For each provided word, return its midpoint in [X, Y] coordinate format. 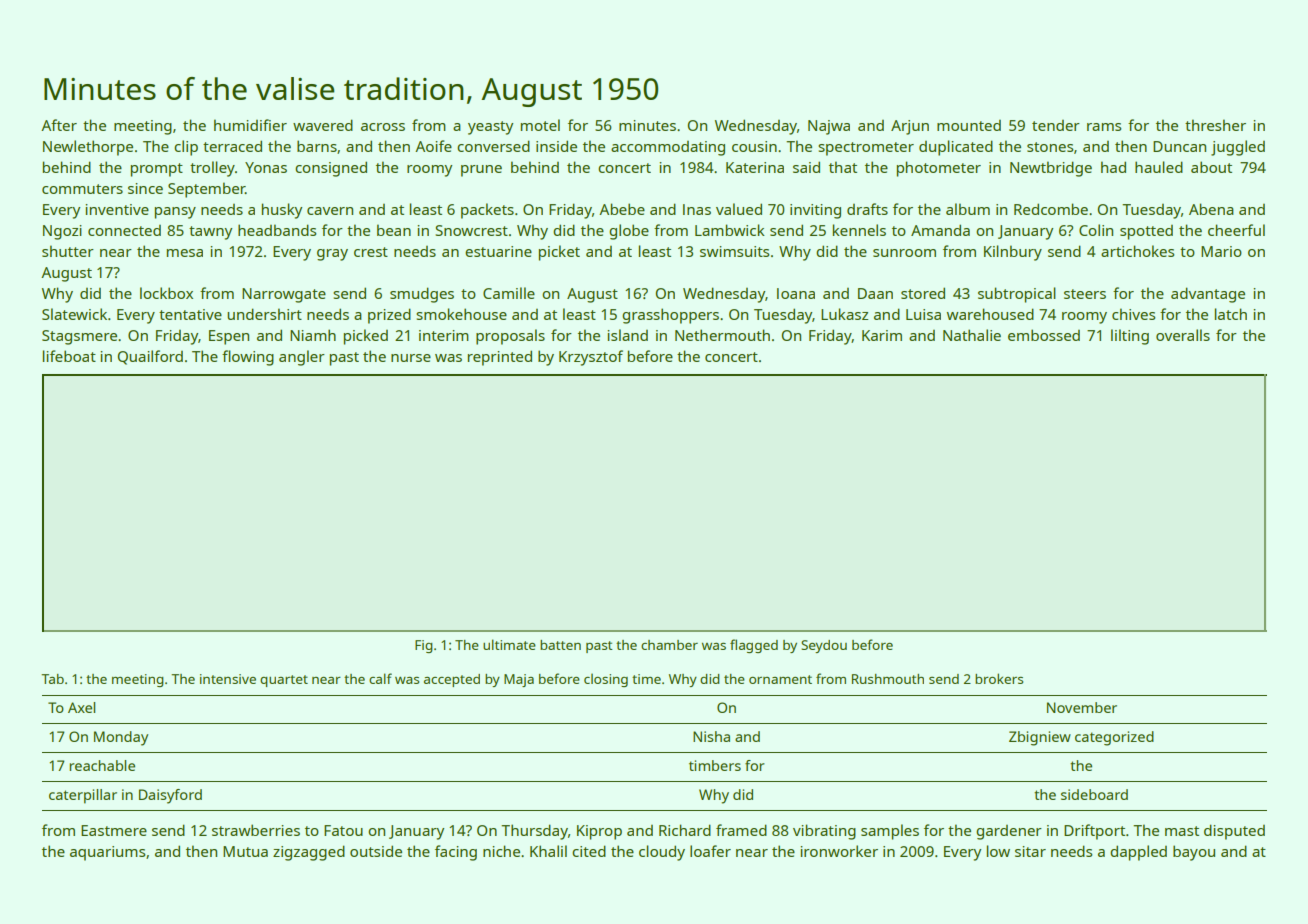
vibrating [824, 832]
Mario [1221, 251]
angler [302, 358]
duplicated [956, 148]
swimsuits [734, 251]
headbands [277, 230]
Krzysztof [591, 358]
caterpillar [83, 796]
